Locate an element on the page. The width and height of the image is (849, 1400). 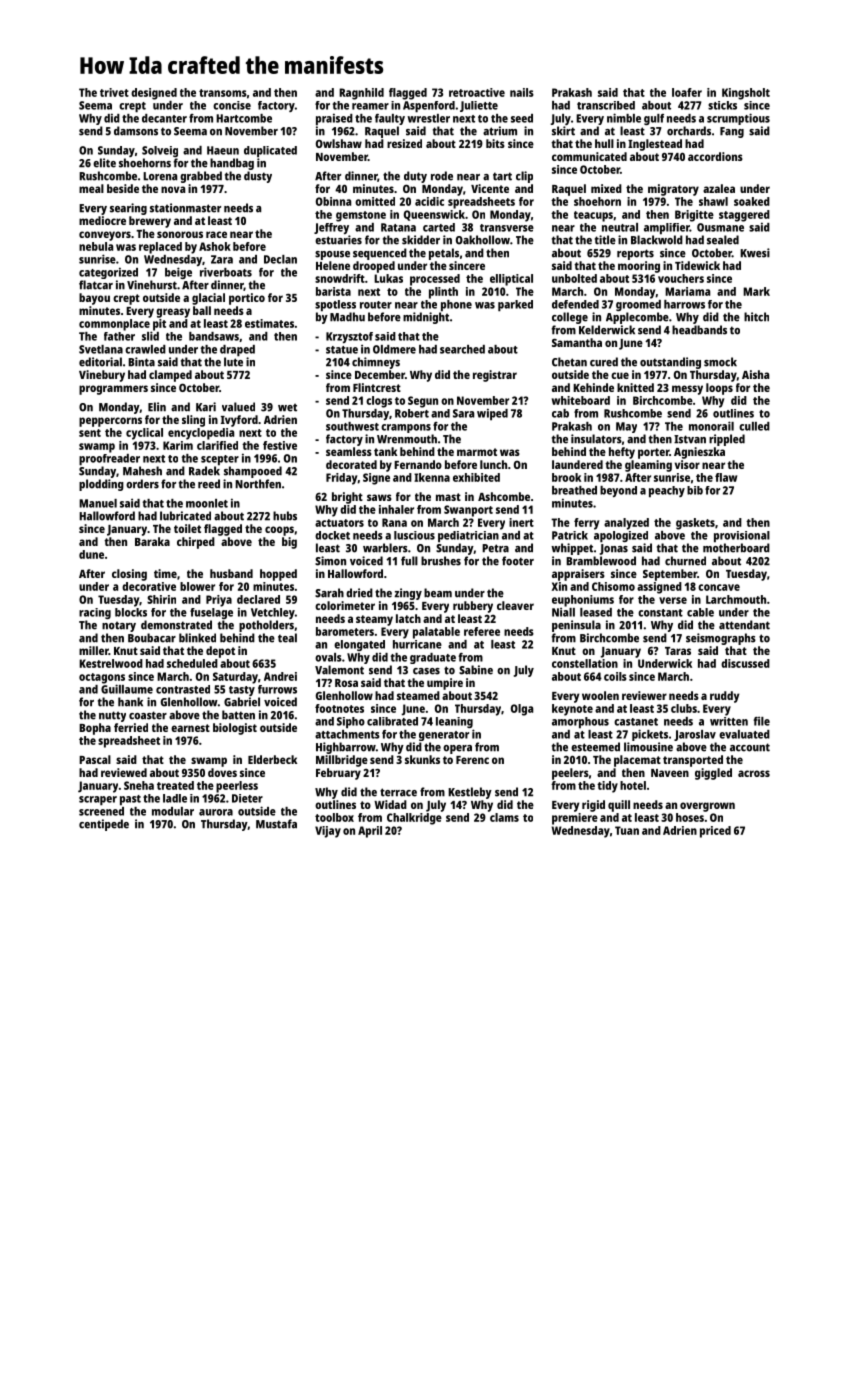
tank is located at coordinates (385, 451).
